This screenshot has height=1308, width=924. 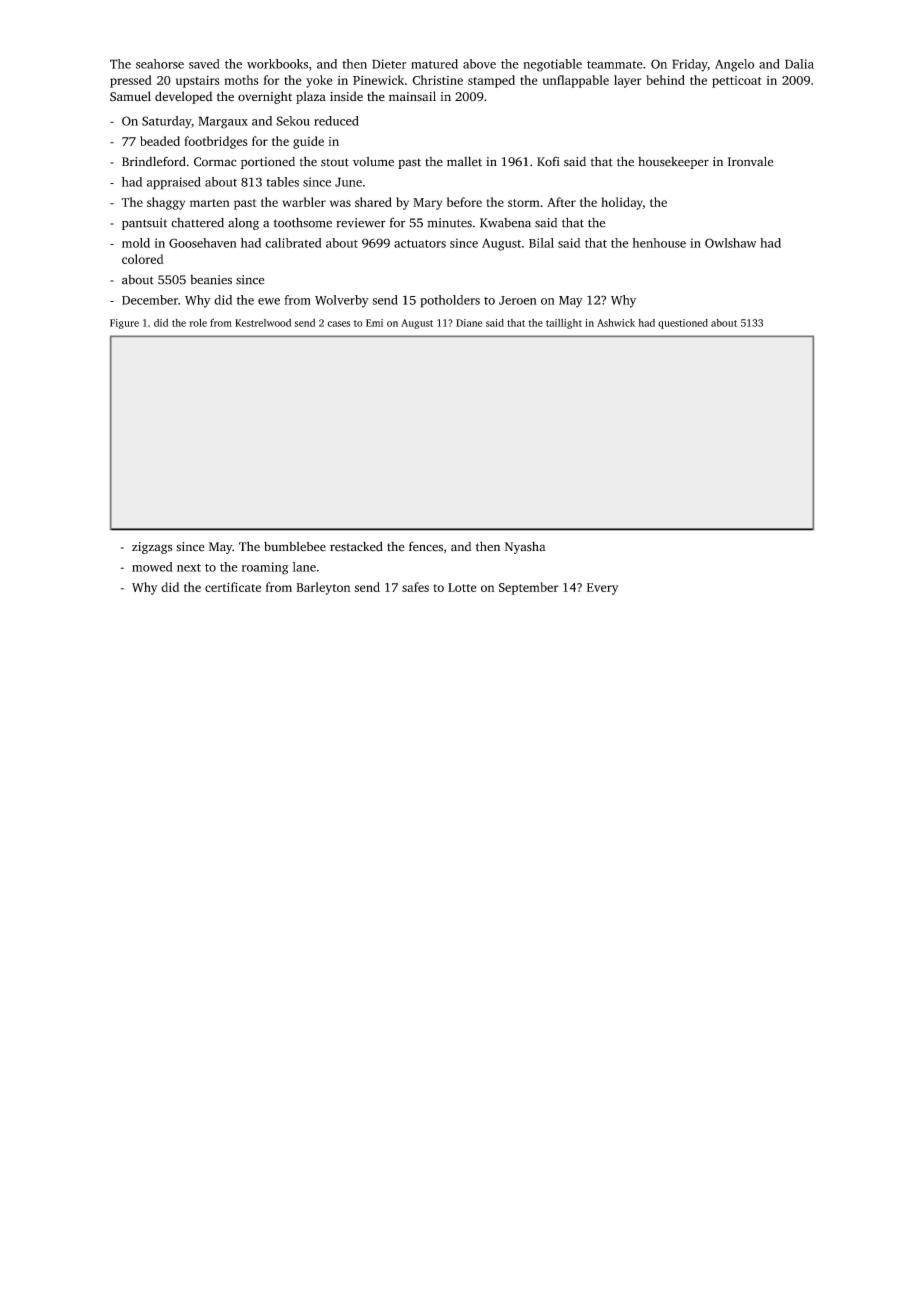 What do you see at coordinates (529, 588) in the screenshot?
I see `September` at bounding box center [529, 588].
